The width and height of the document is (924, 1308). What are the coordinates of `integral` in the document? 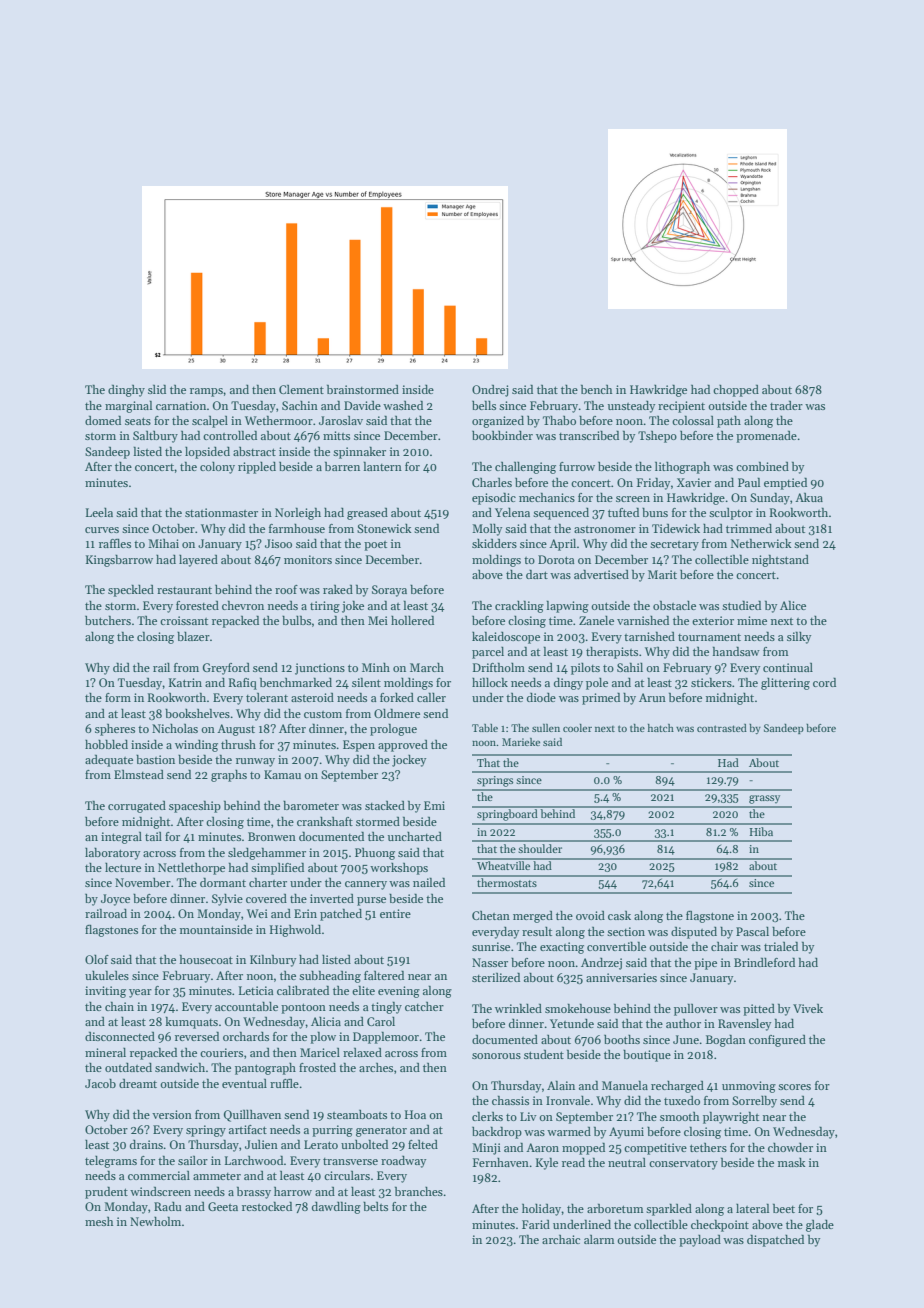 It's located at (121, 838).
